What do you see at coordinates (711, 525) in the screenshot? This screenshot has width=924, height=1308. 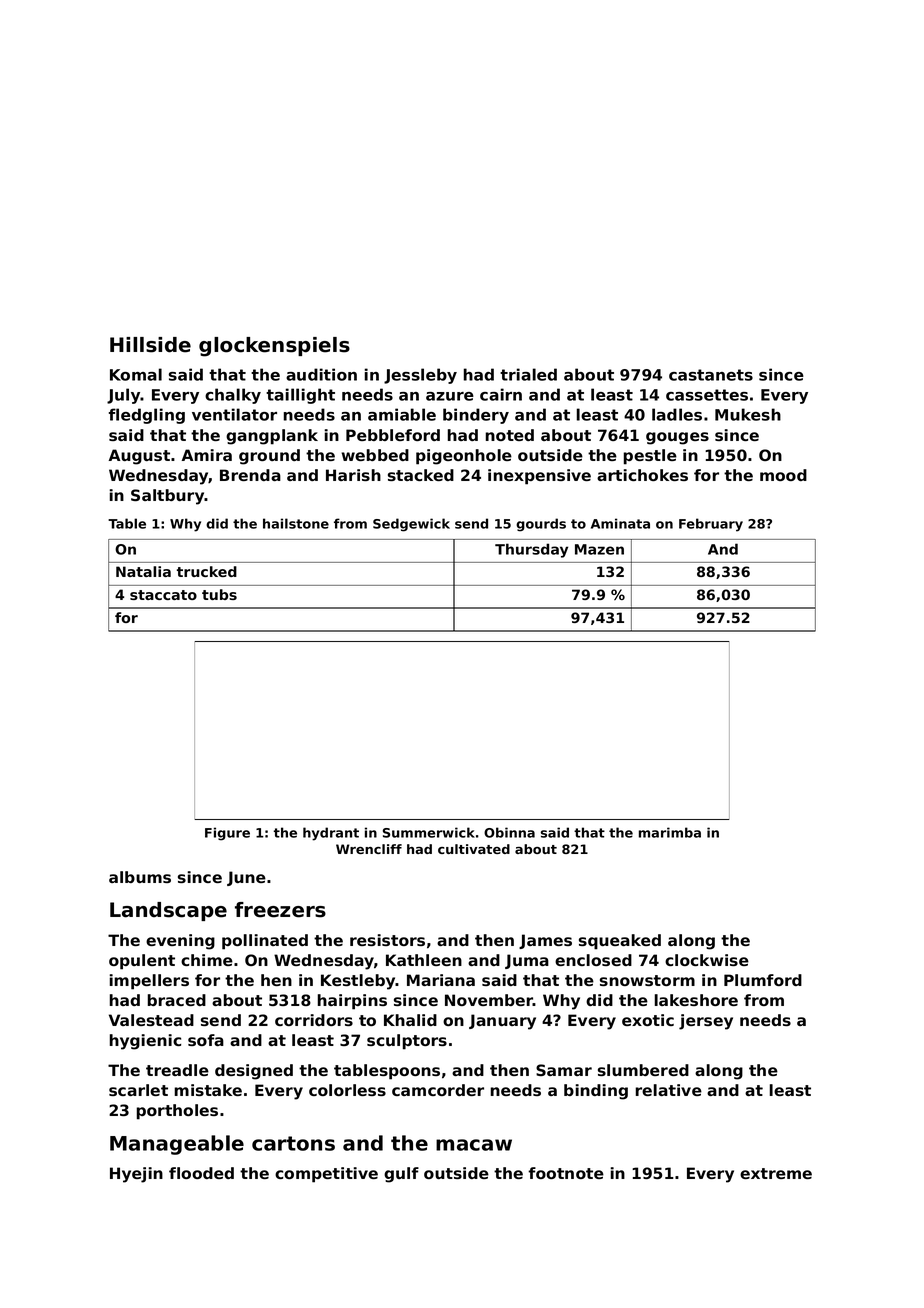 I see `February` at bounding box center [711, 525].
